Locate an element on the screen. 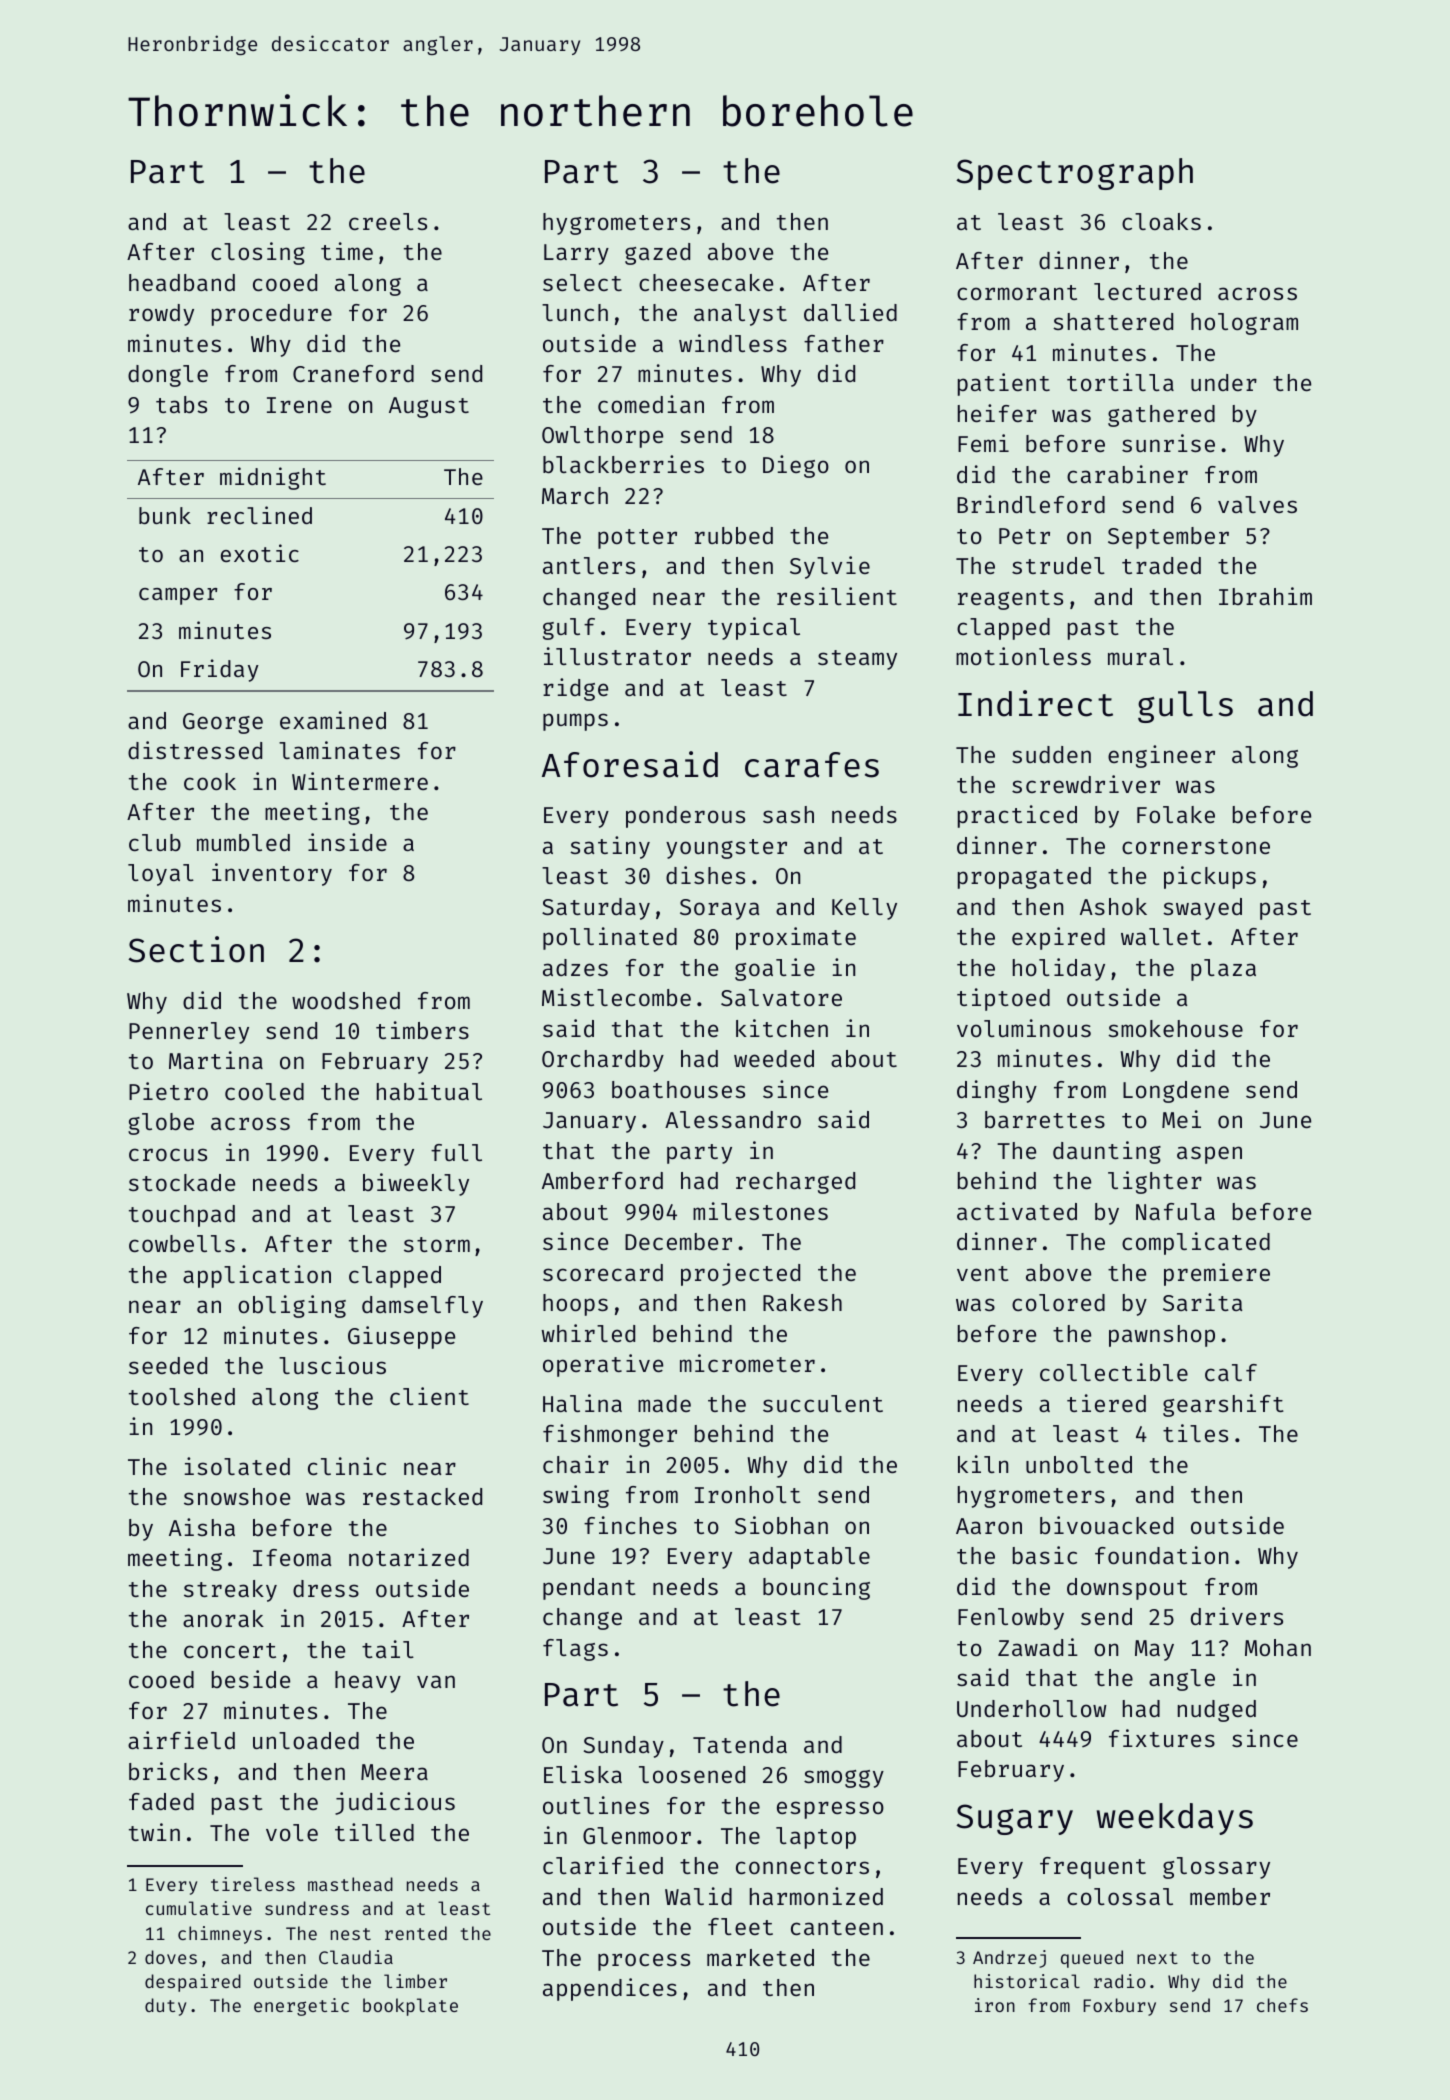 This screenshot has height=2100, width=1450. tilled is located at coordinates (374, 1832).
